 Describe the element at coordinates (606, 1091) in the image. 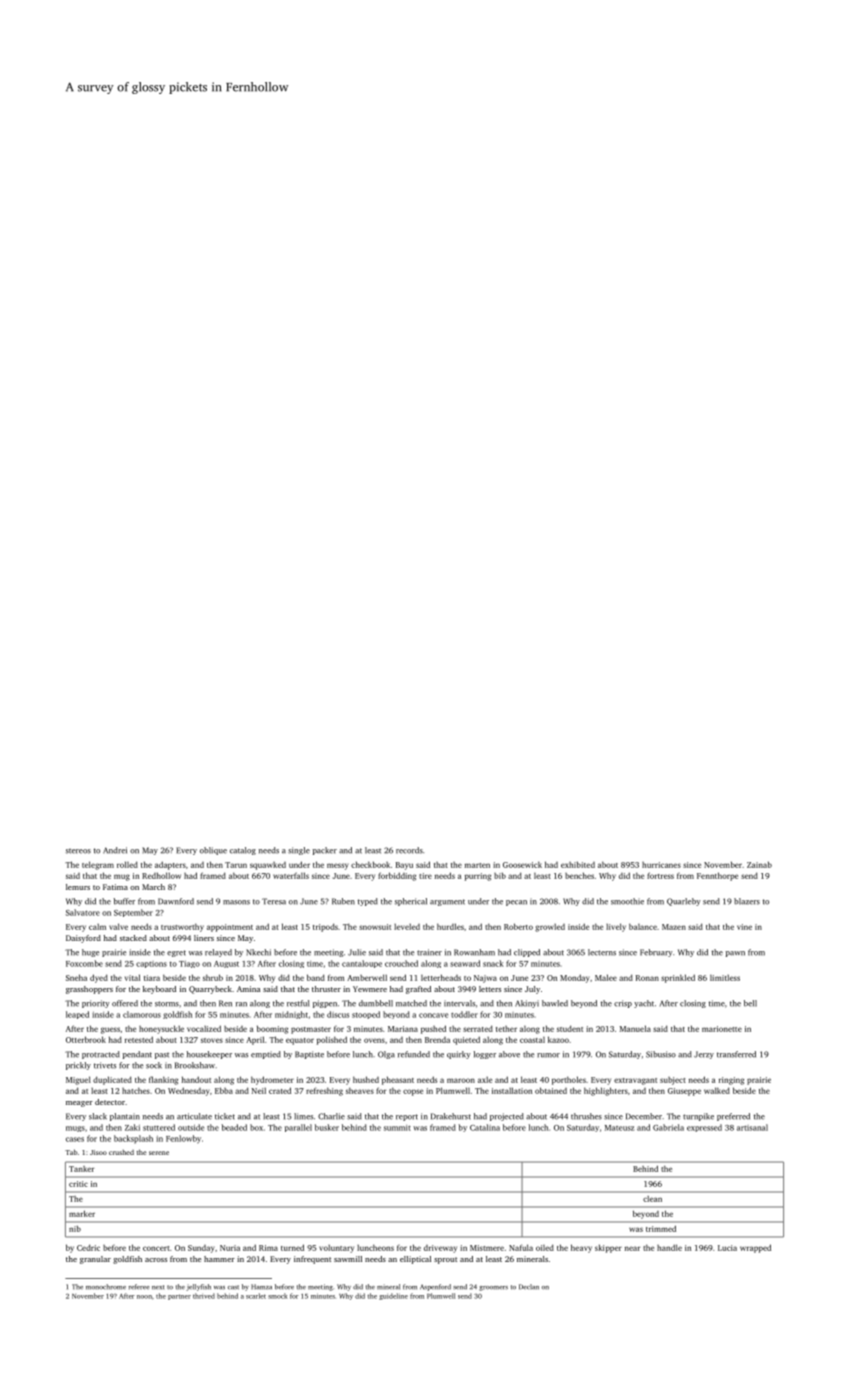

I see `highlighters` at that location.
